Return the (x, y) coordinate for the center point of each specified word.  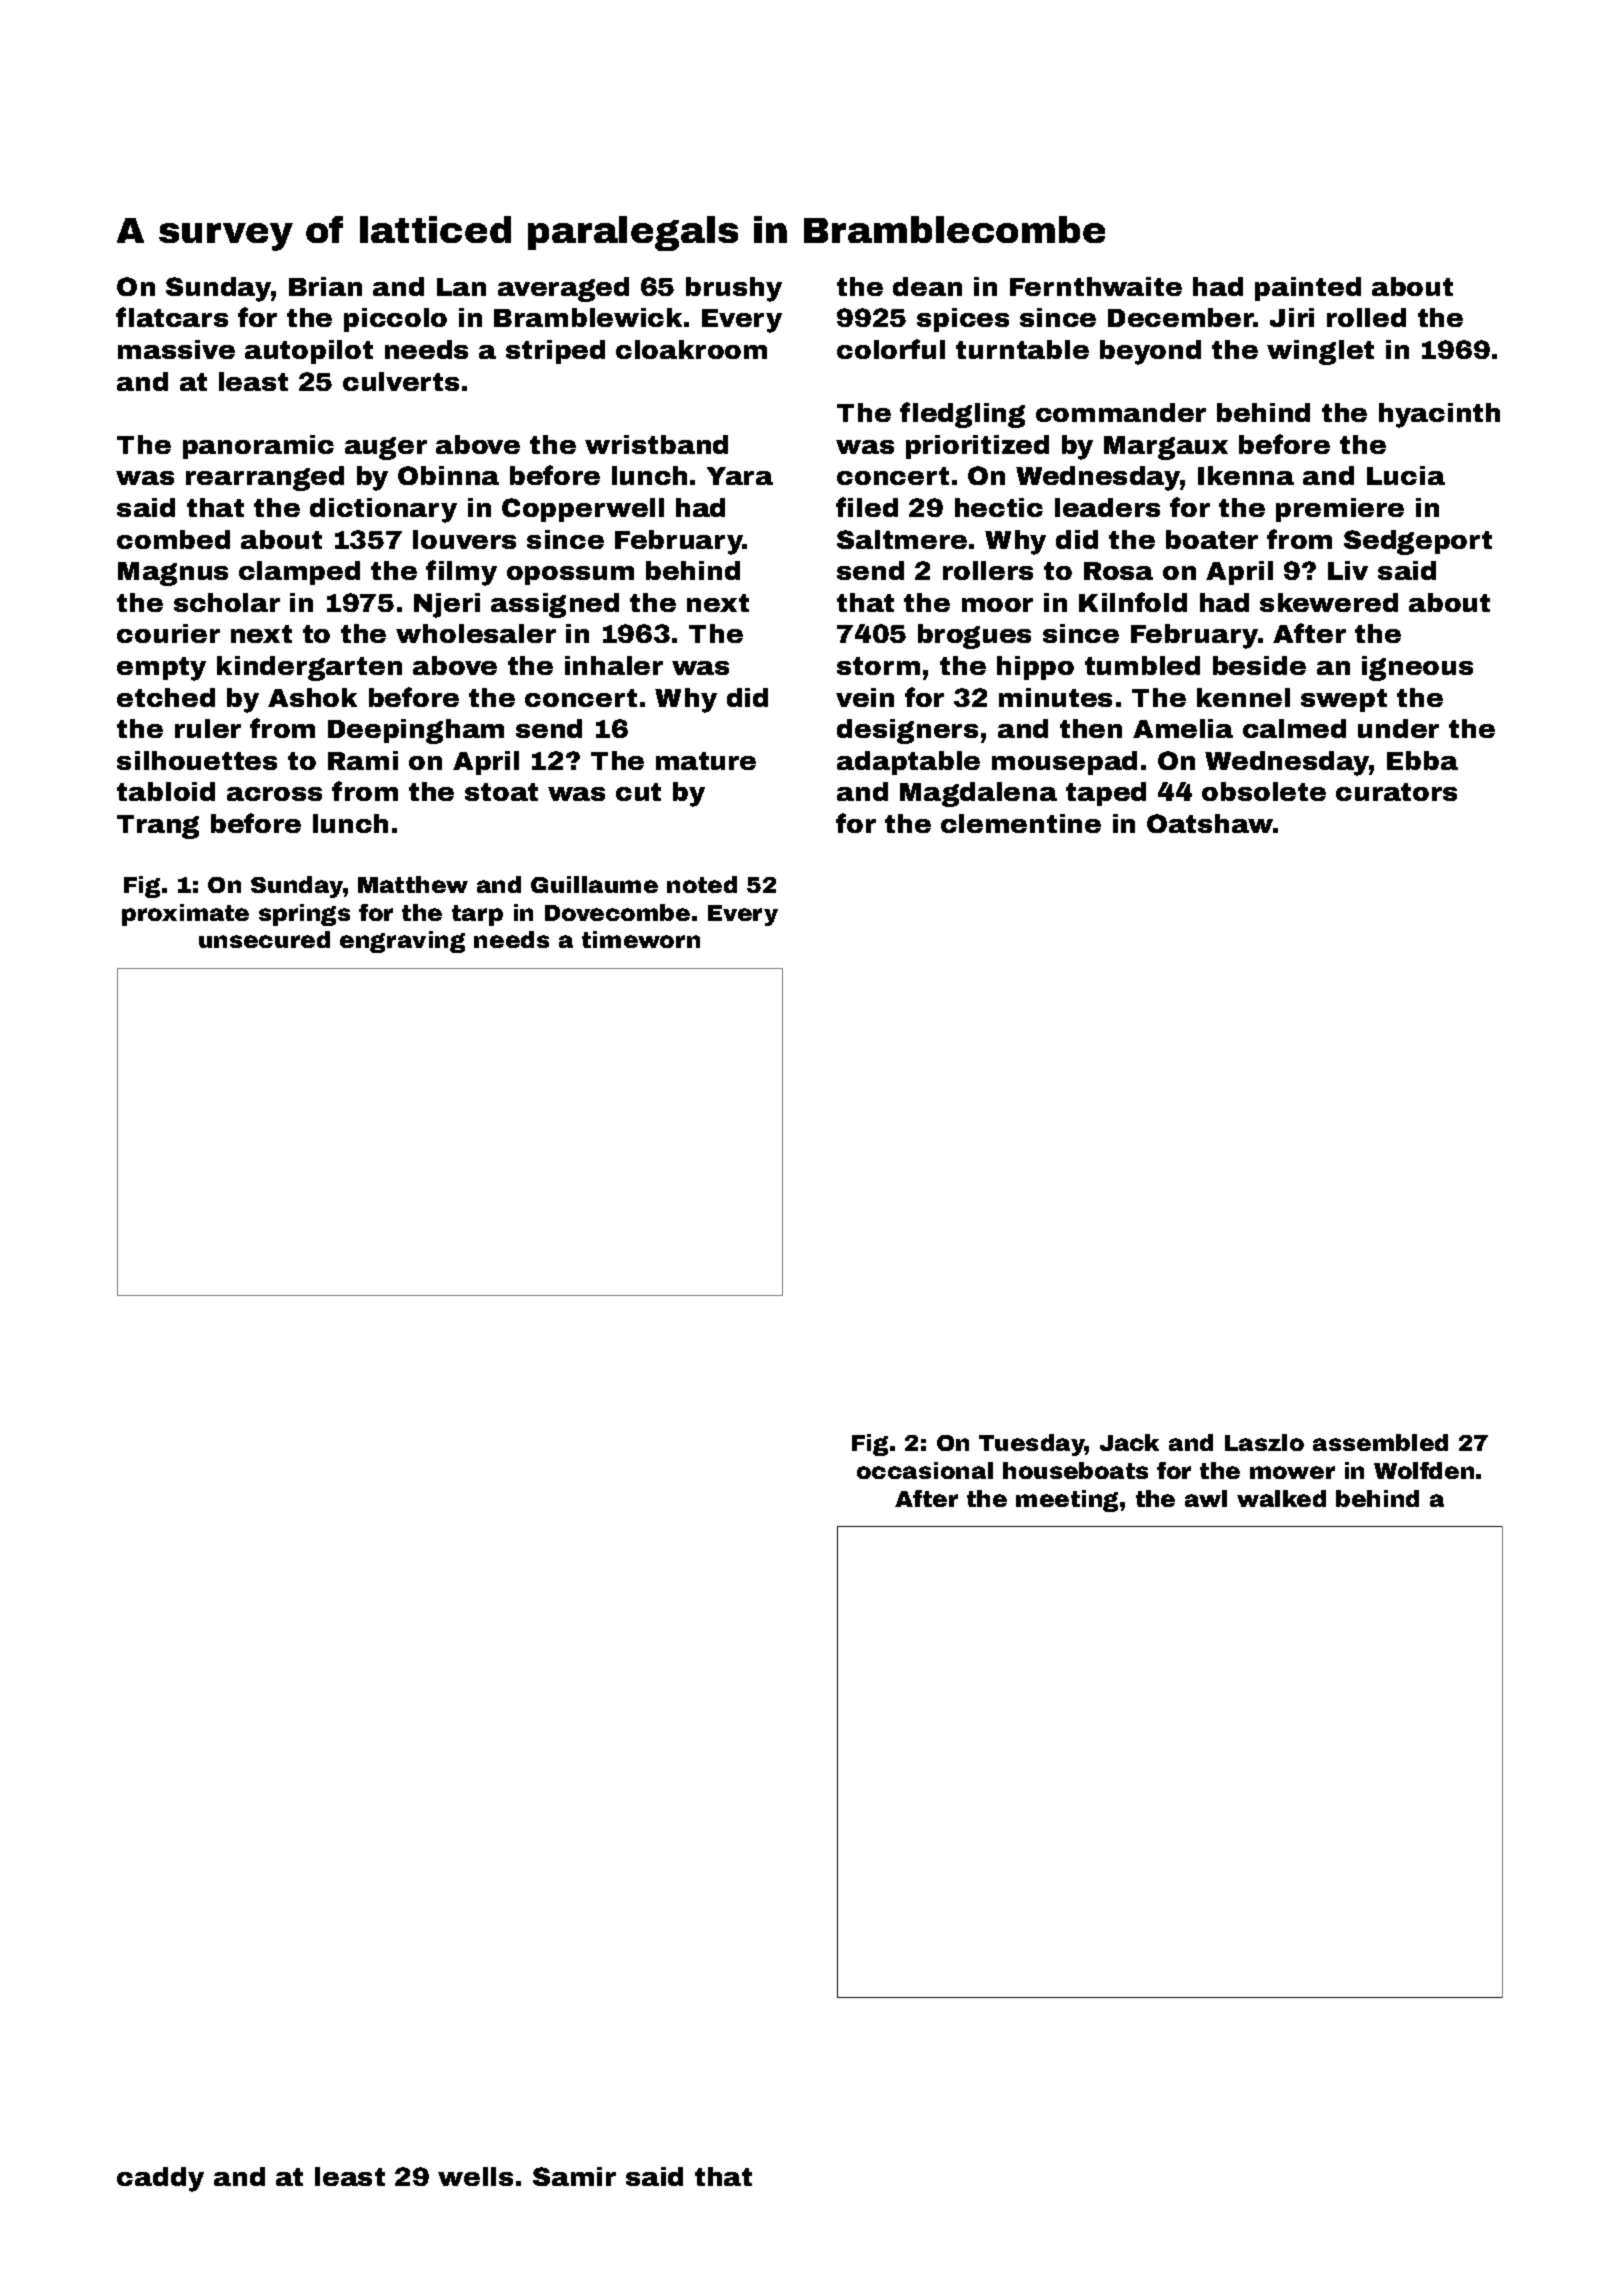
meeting (1067, 1501)
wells (475, 2176)
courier (168, 633)
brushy (734, 289)
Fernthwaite (1096, 286)
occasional (925, 1470)
